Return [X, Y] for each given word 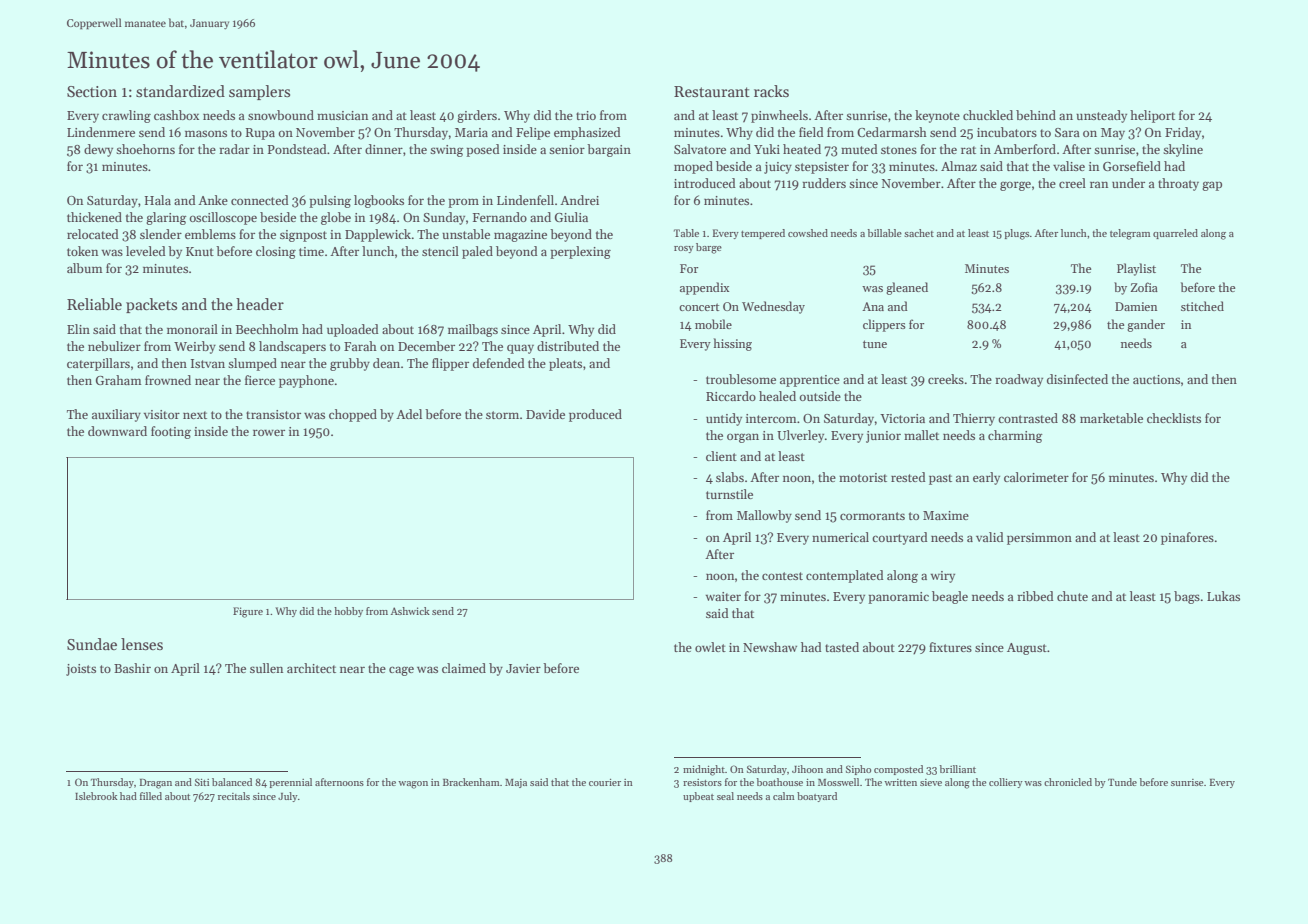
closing [276, 252]
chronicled [1068, 782]
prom [463, 203]
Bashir [132, 668]
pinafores [1187, 538]
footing [171, 432]
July [288, 797]
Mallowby [764, 516]
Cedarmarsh [892, 132]
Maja [516, 783]
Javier [523, 668]
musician [342, 115]
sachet [919, 233]
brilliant [958, 769]
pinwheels [779, 116]
